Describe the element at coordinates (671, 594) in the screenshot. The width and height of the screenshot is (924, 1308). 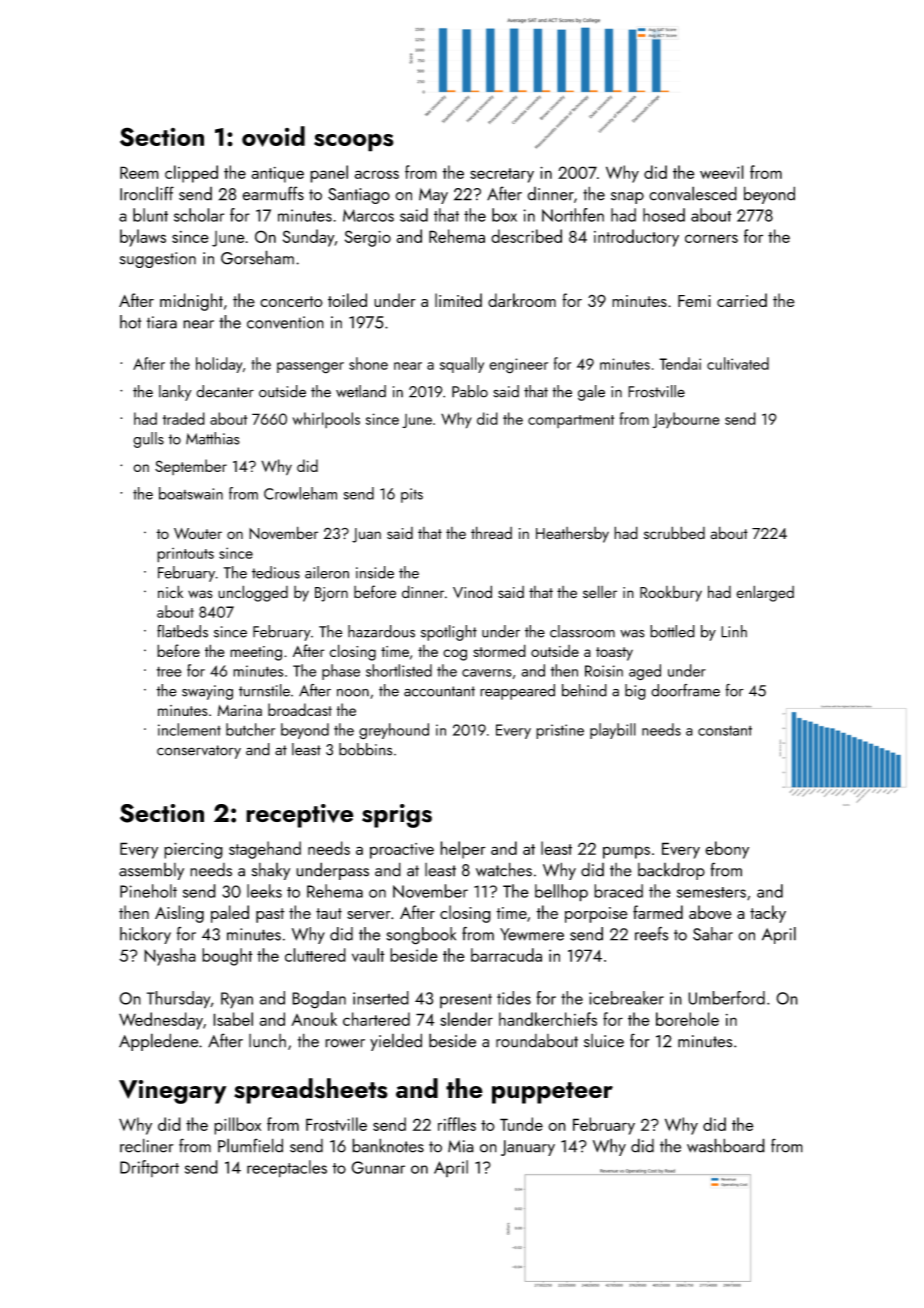
I see `Rookbury` at that location.
